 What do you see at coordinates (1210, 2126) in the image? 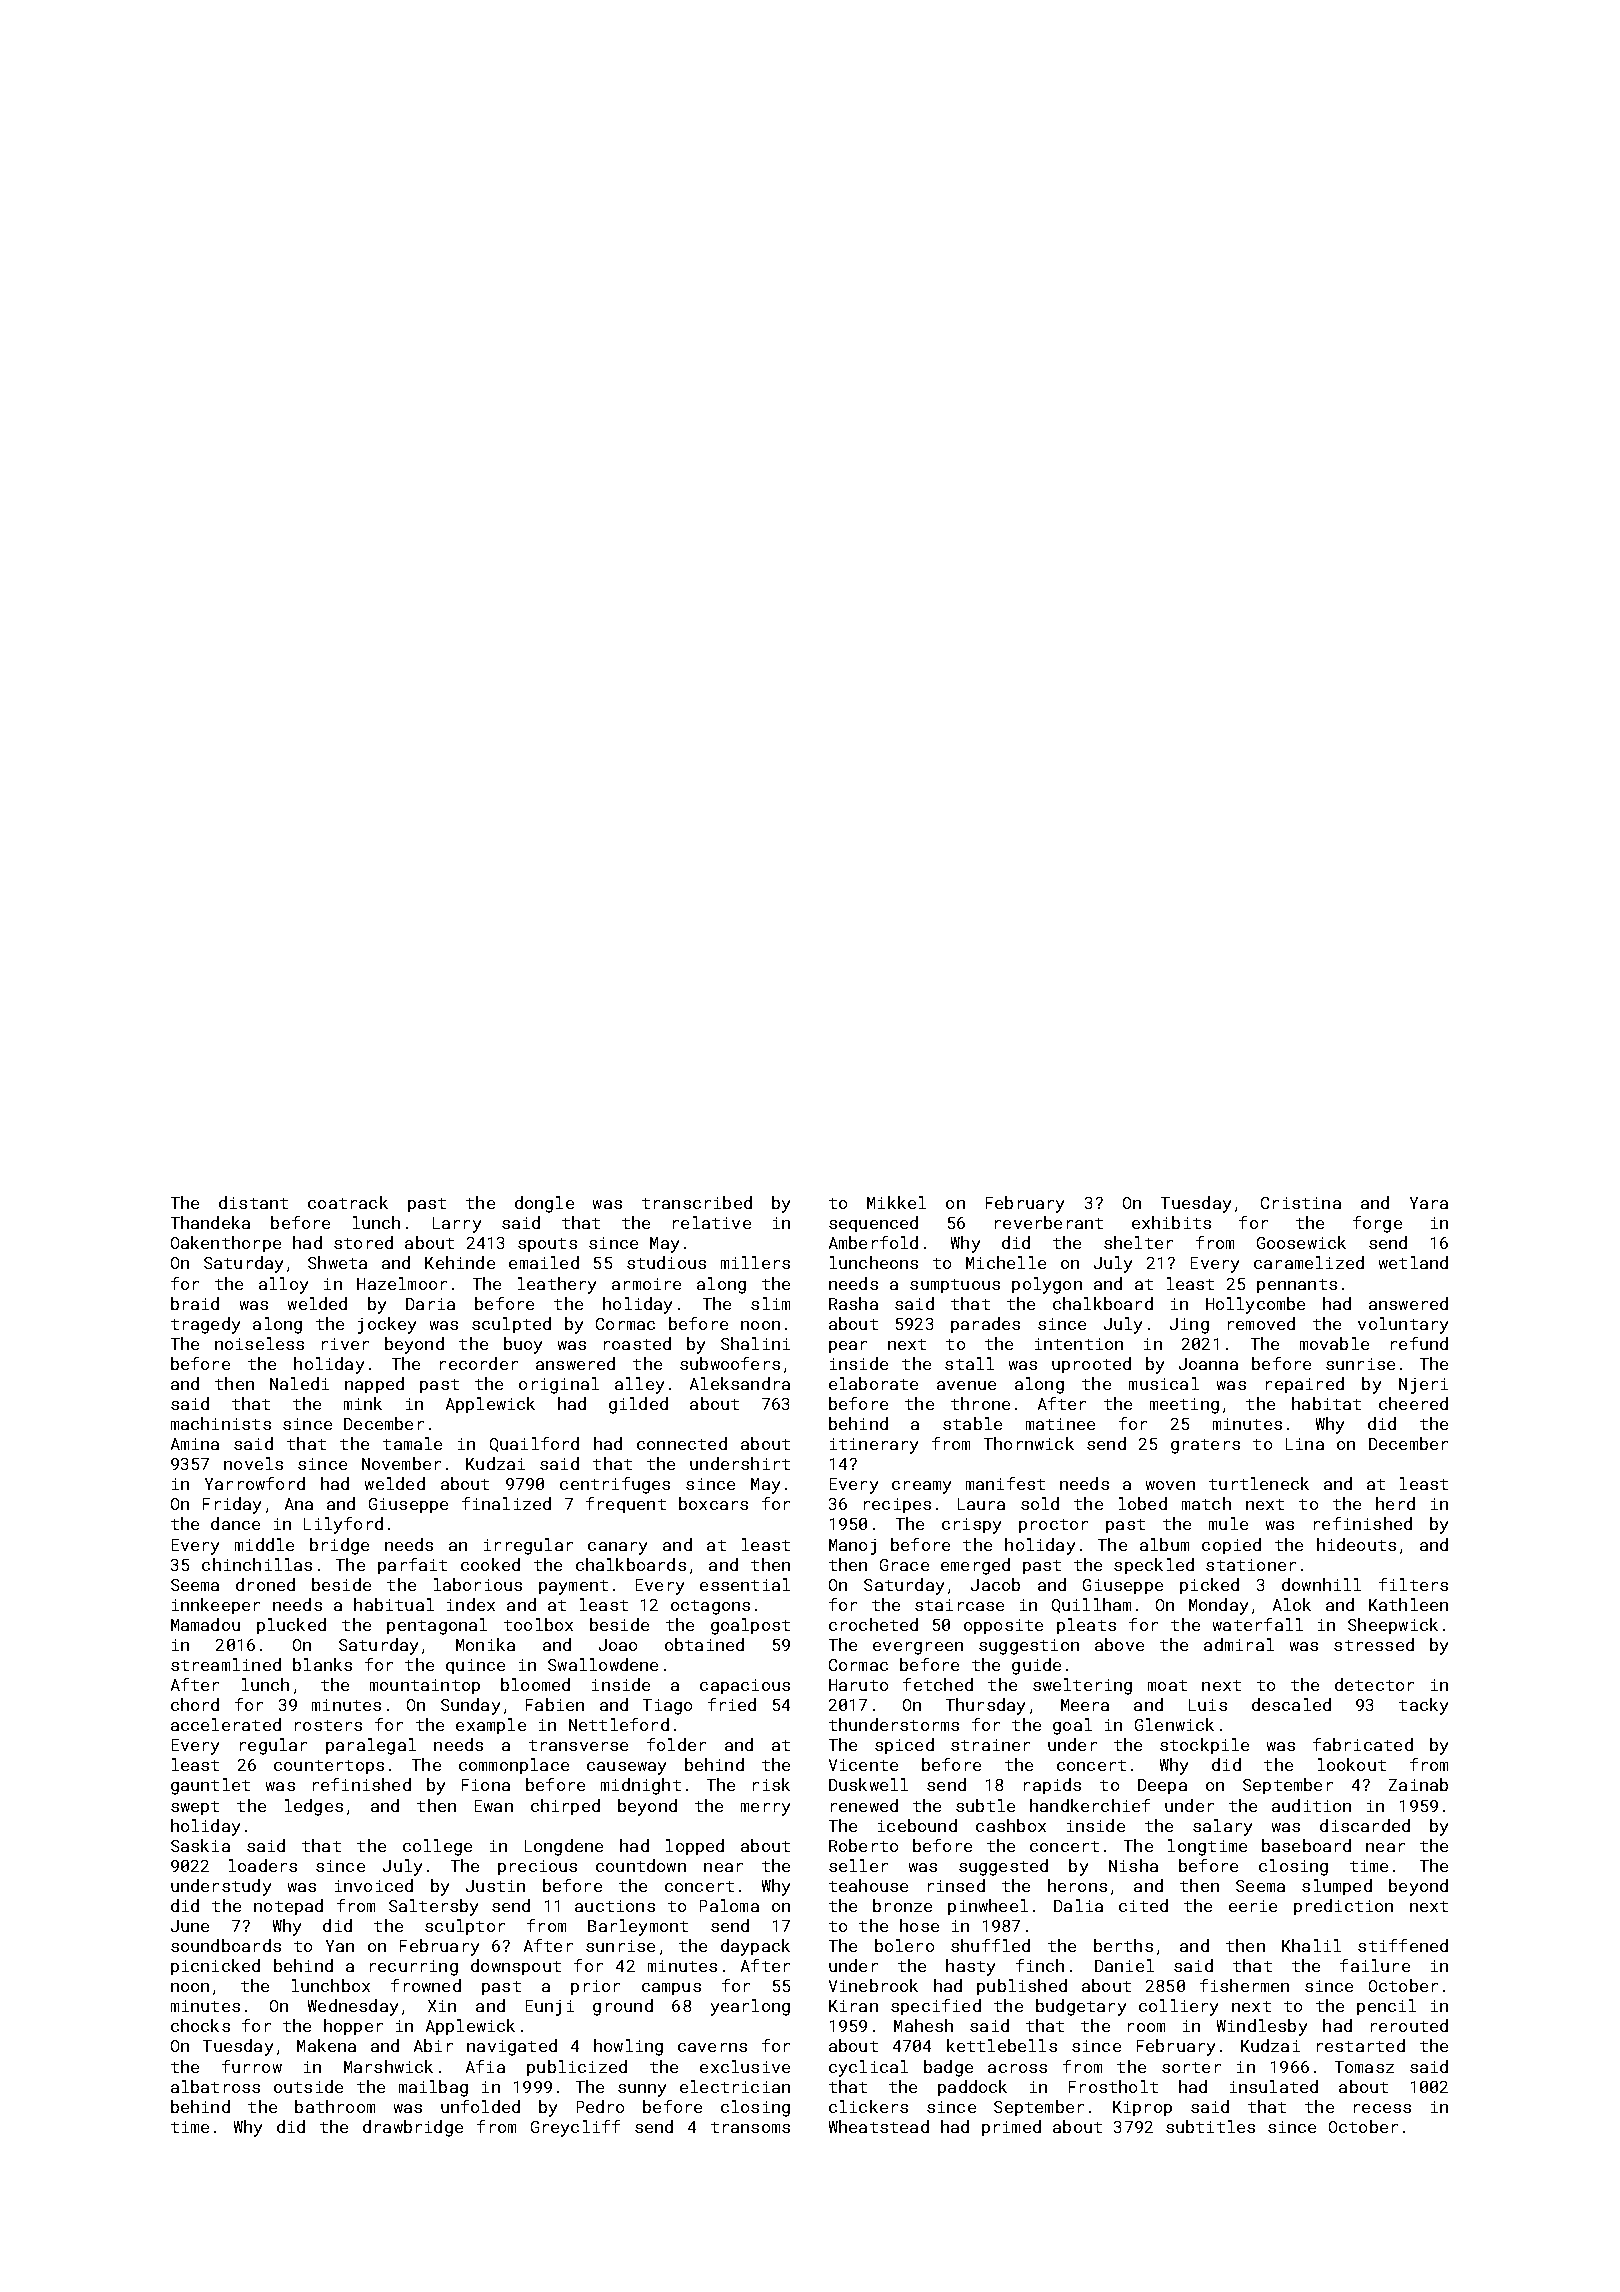
I see `subtitles` at bounding box center [1210, 2126].
